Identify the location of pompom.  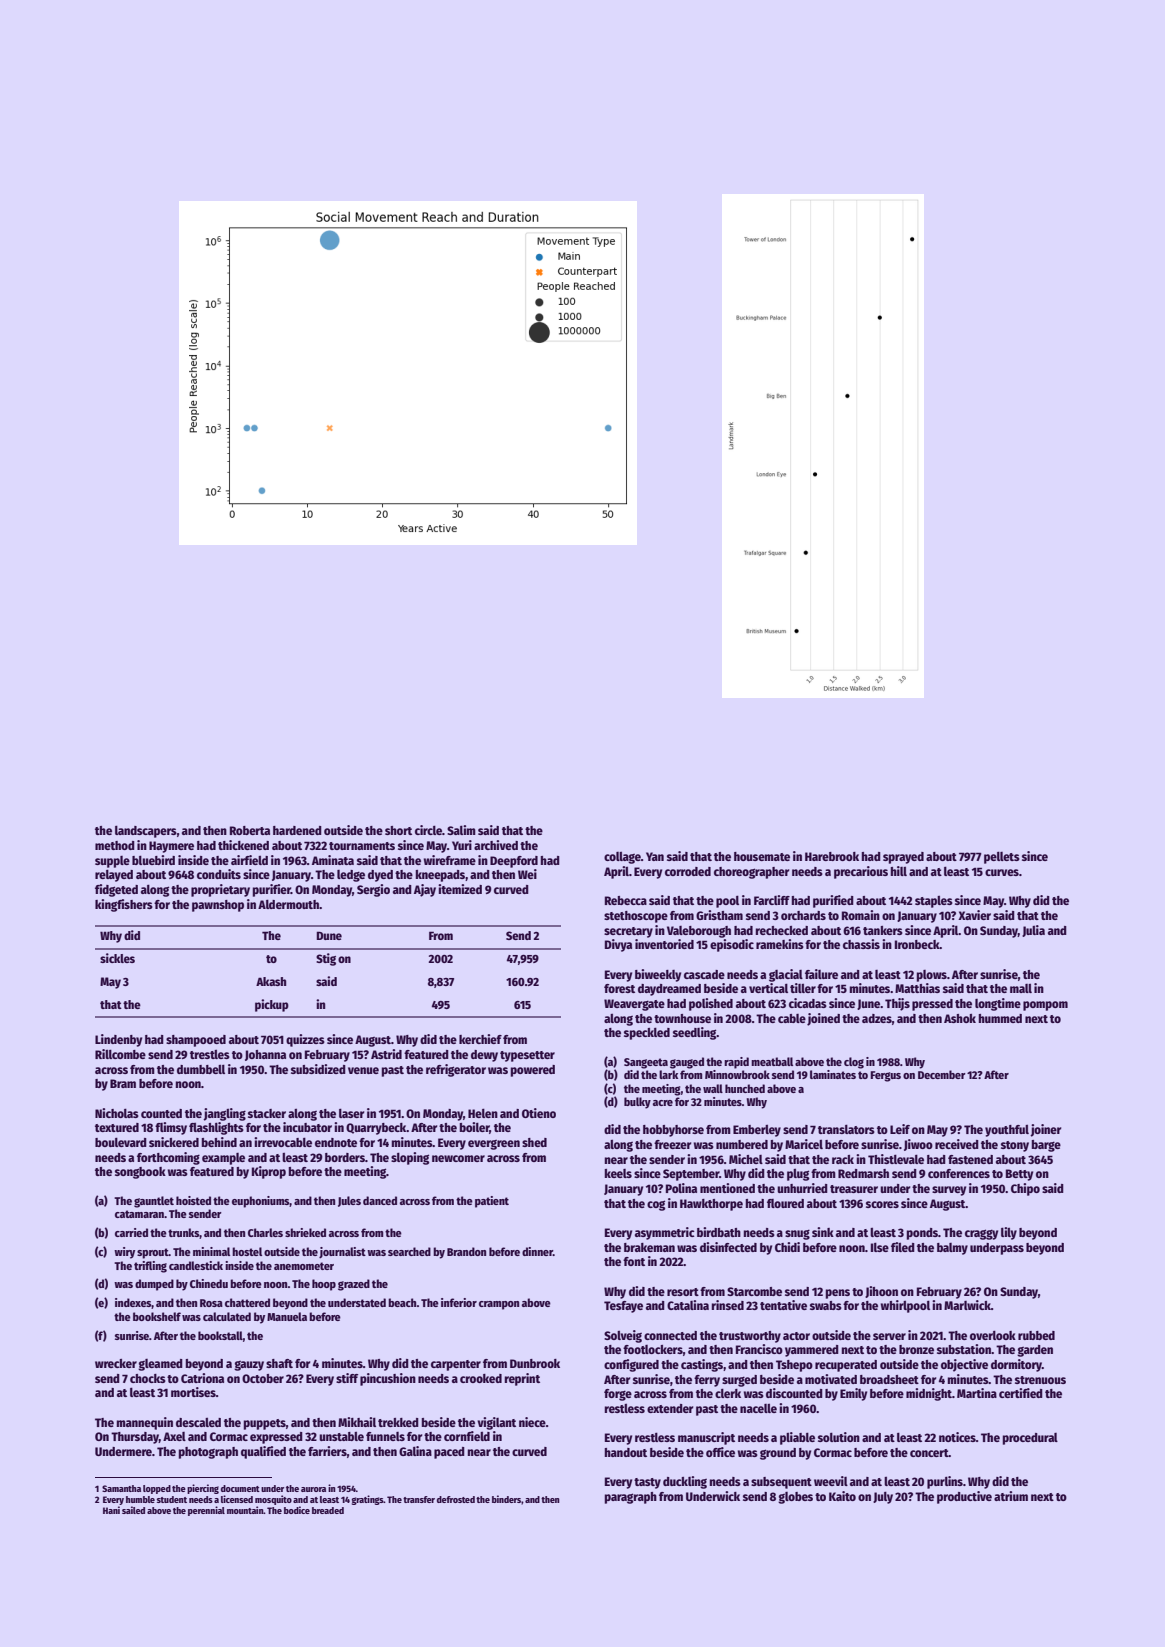
(1045, 1006).
